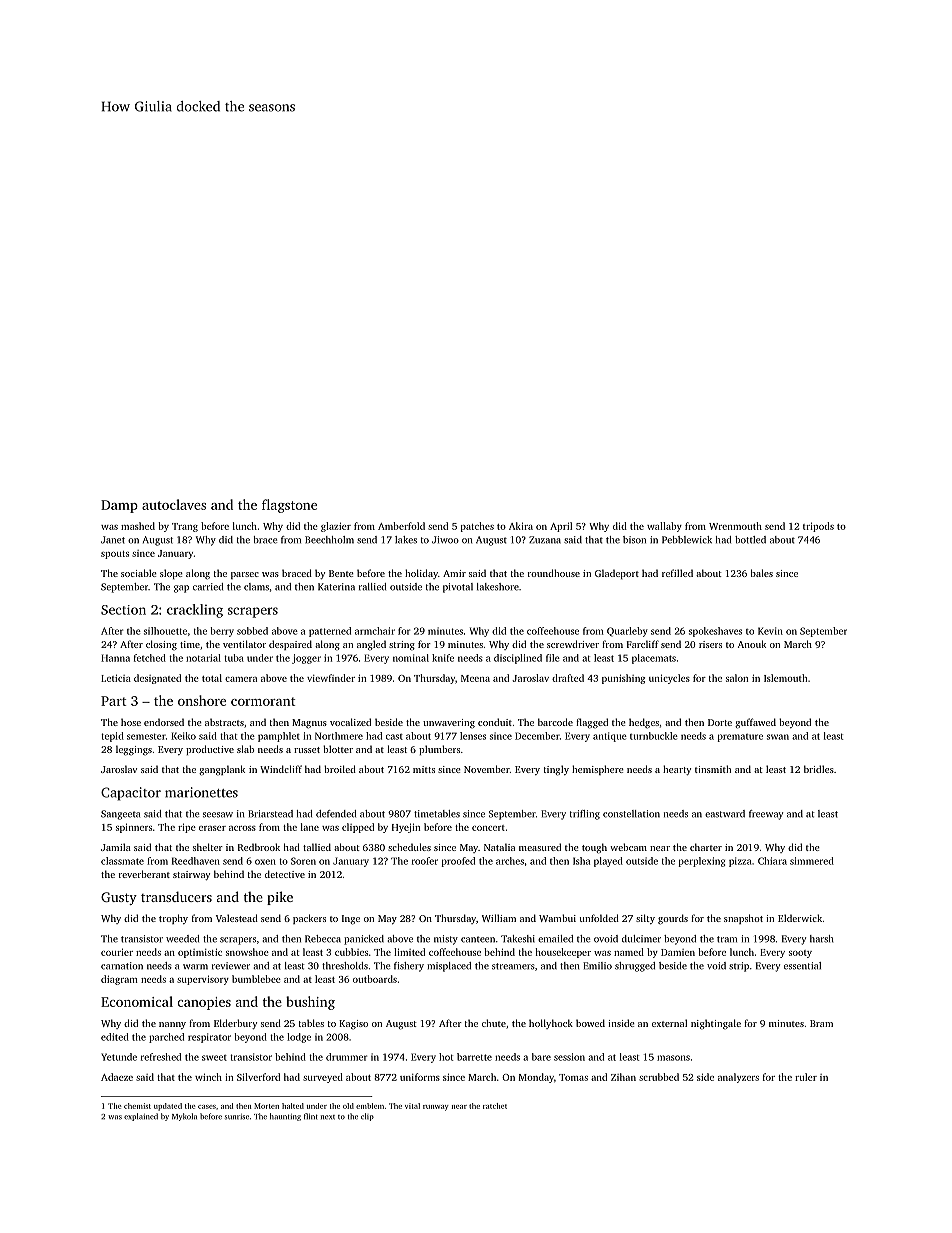 Image resolution: width=952 pixels, height=1233 pixels. I want to click on patterned, so click(330, 632).
